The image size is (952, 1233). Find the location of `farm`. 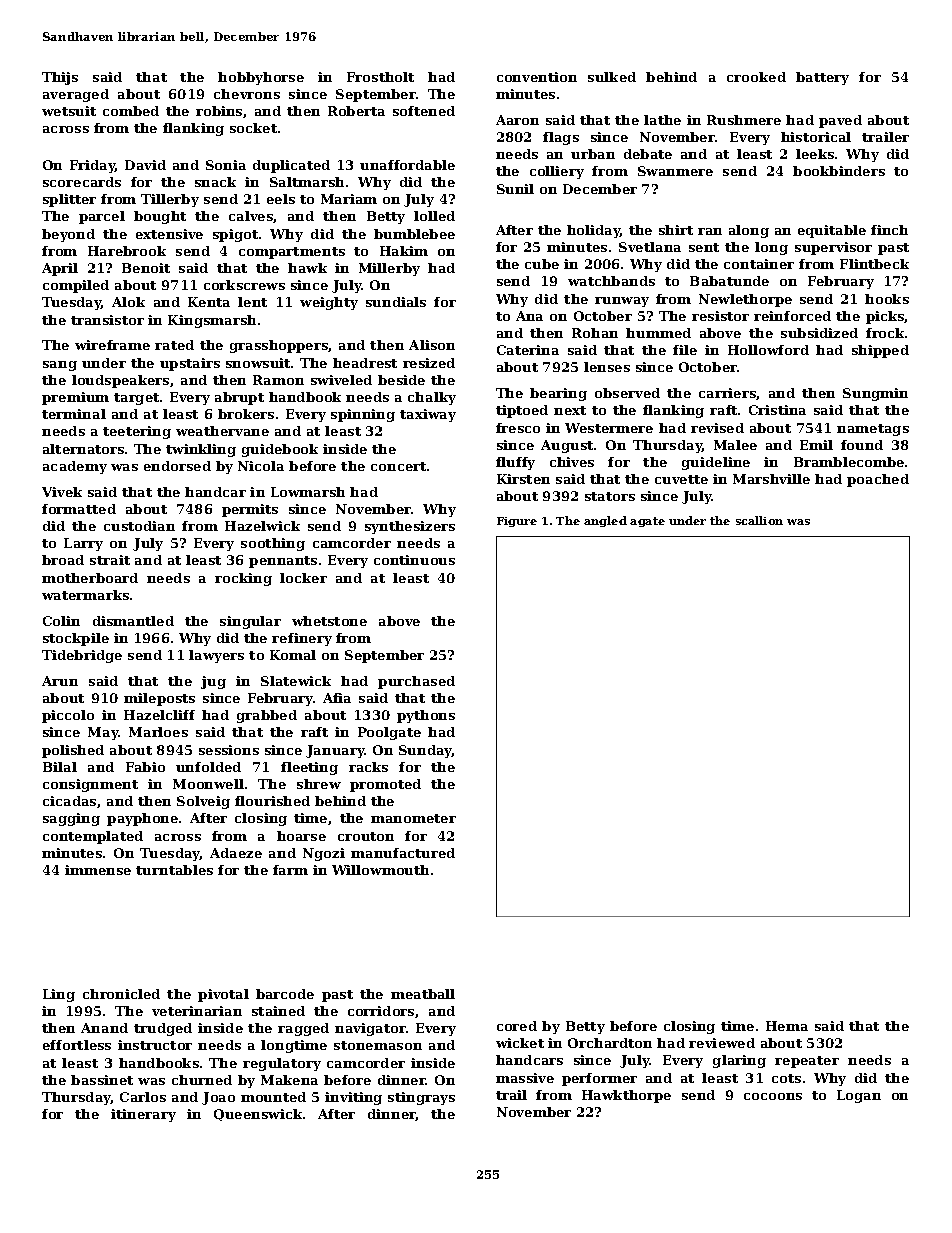

farm is located at coordinates (290, 870).
